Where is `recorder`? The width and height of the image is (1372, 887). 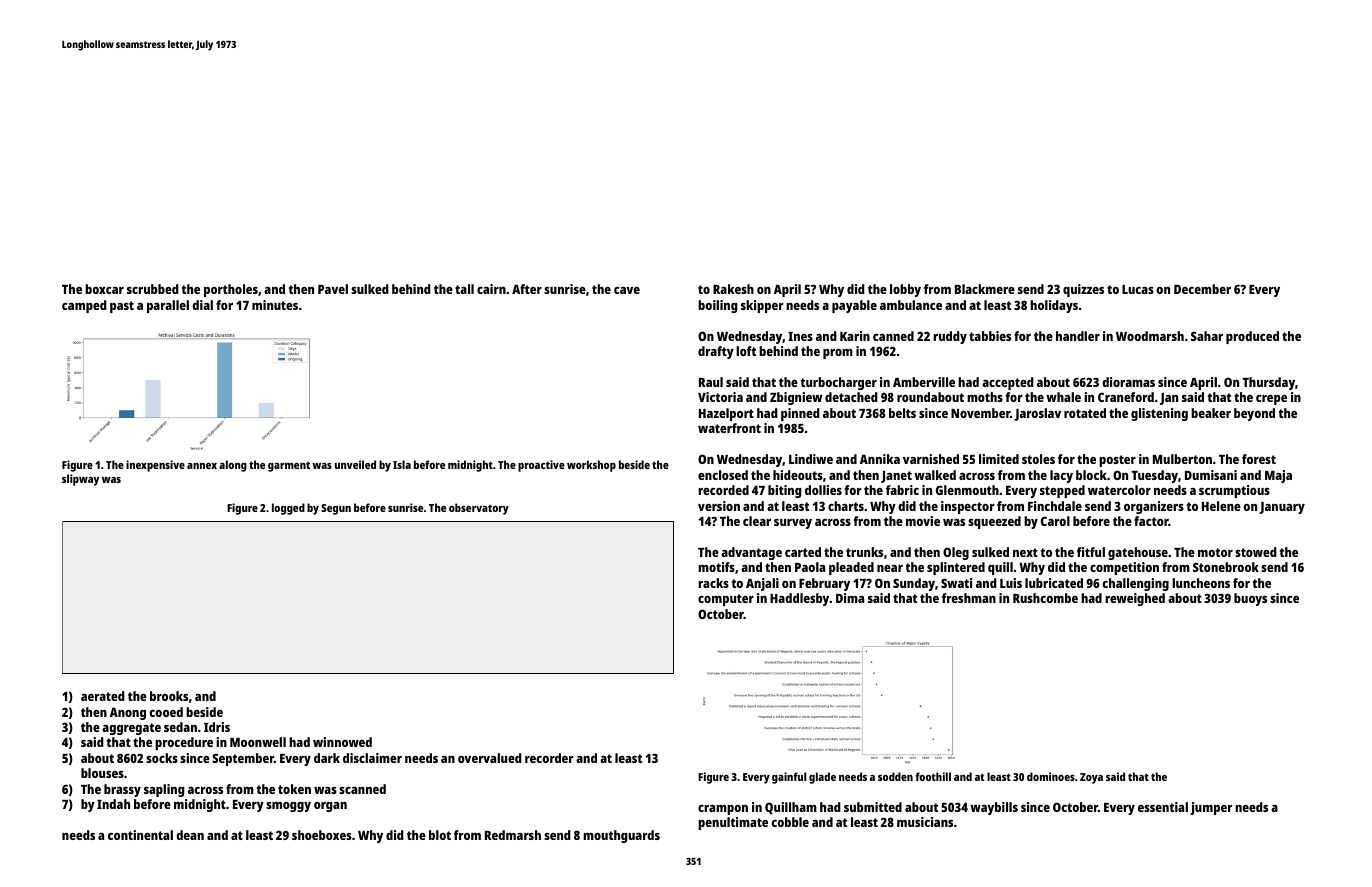
recorder is located at coordinates (549, 758).
